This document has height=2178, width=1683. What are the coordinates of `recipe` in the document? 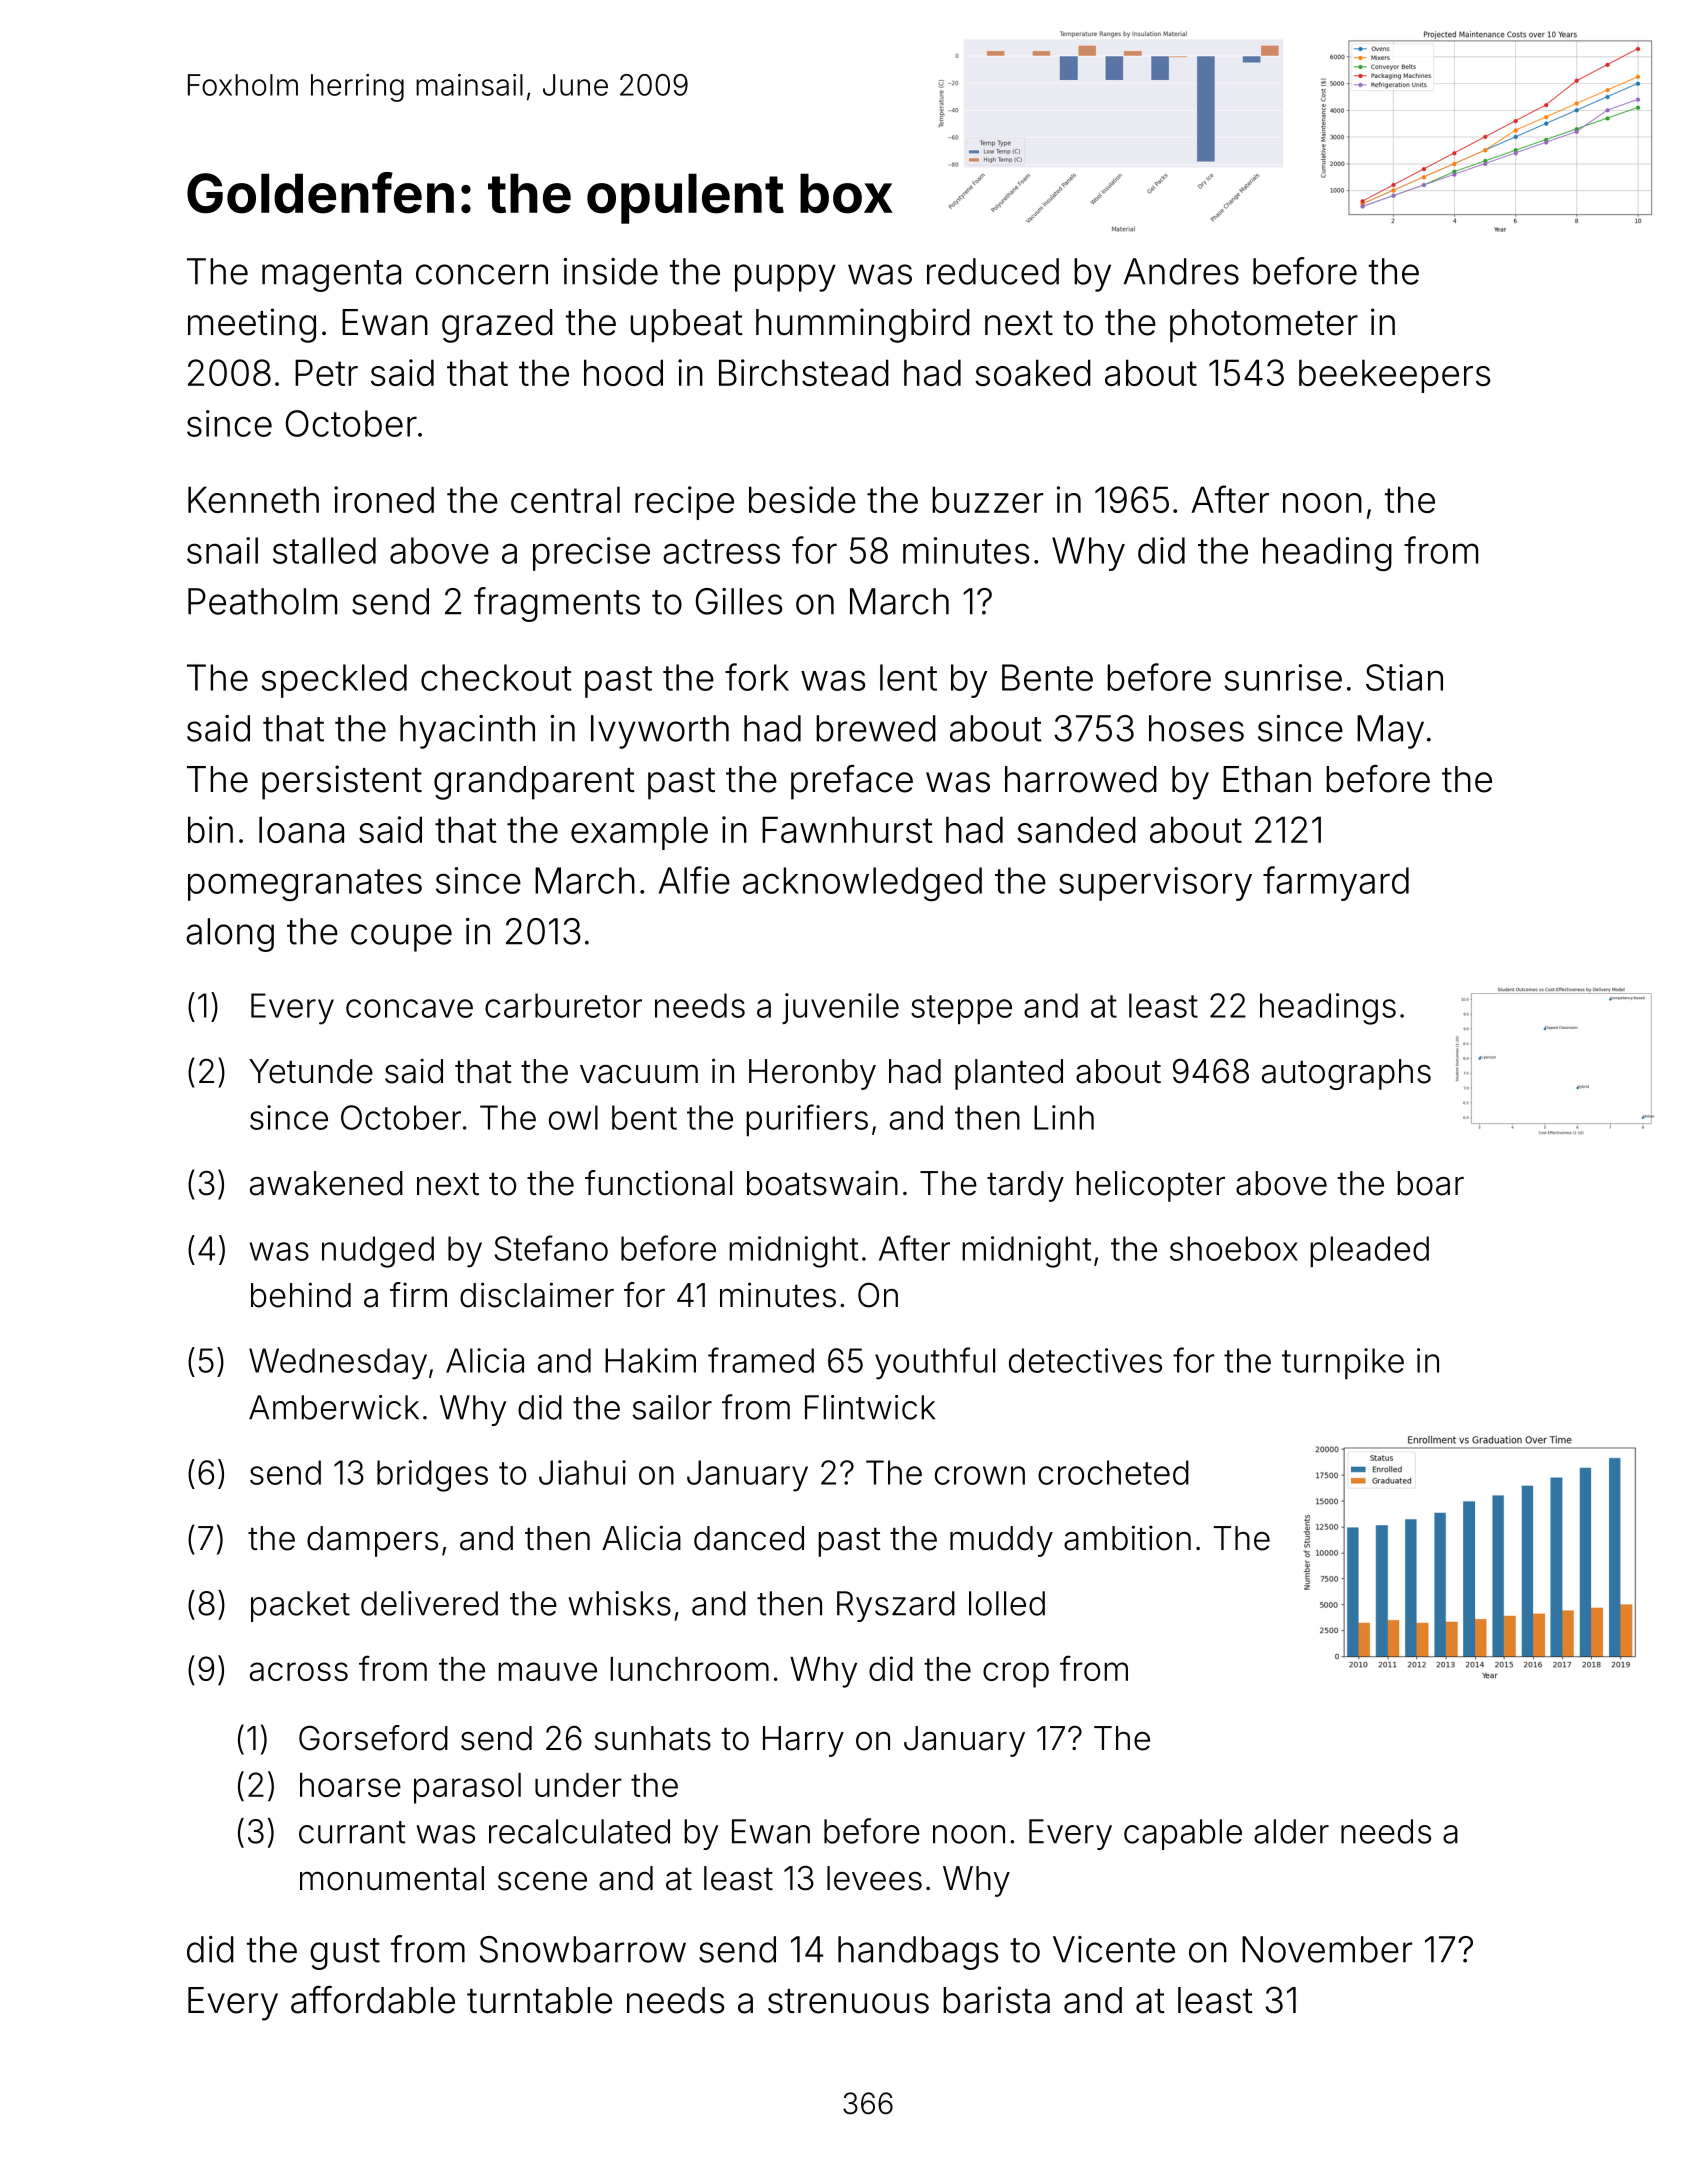 It's located at (684, 503).
